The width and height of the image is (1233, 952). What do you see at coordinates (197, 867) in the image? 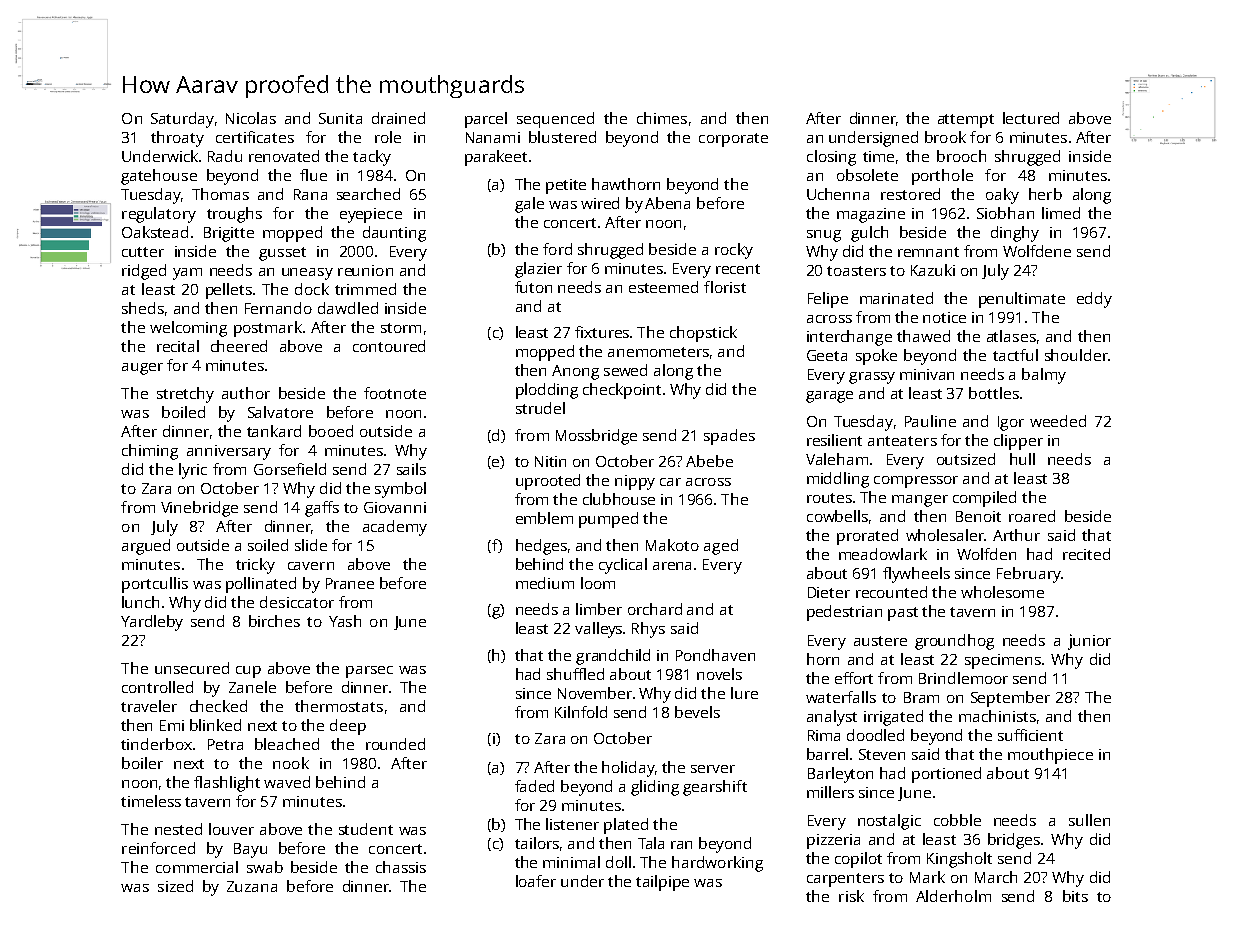
I see `commercial` at bounding box center [197, 867].
